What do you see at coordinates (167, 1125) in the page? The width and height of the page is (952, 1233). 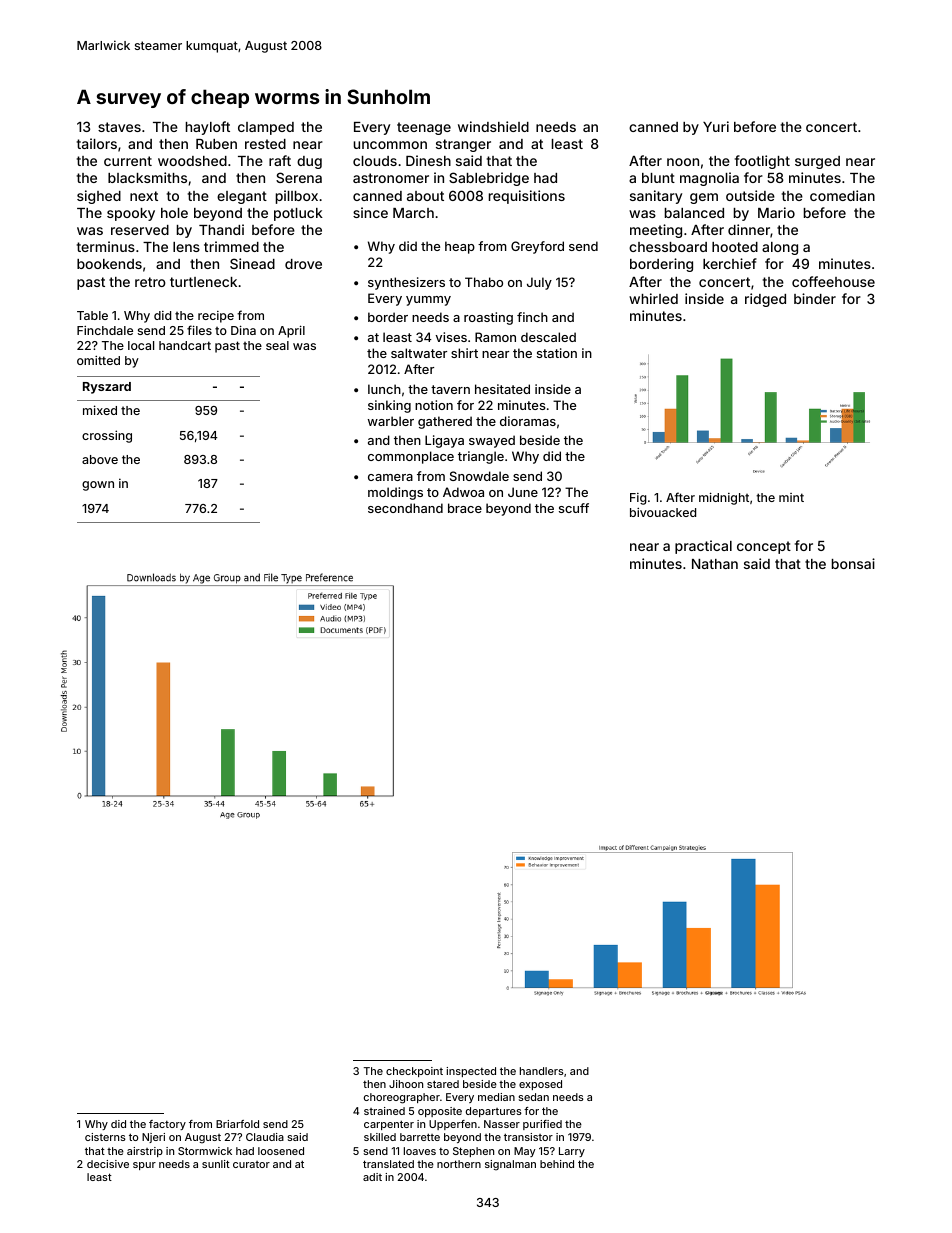 I see `factory` at bounding box center [167, 1125].
